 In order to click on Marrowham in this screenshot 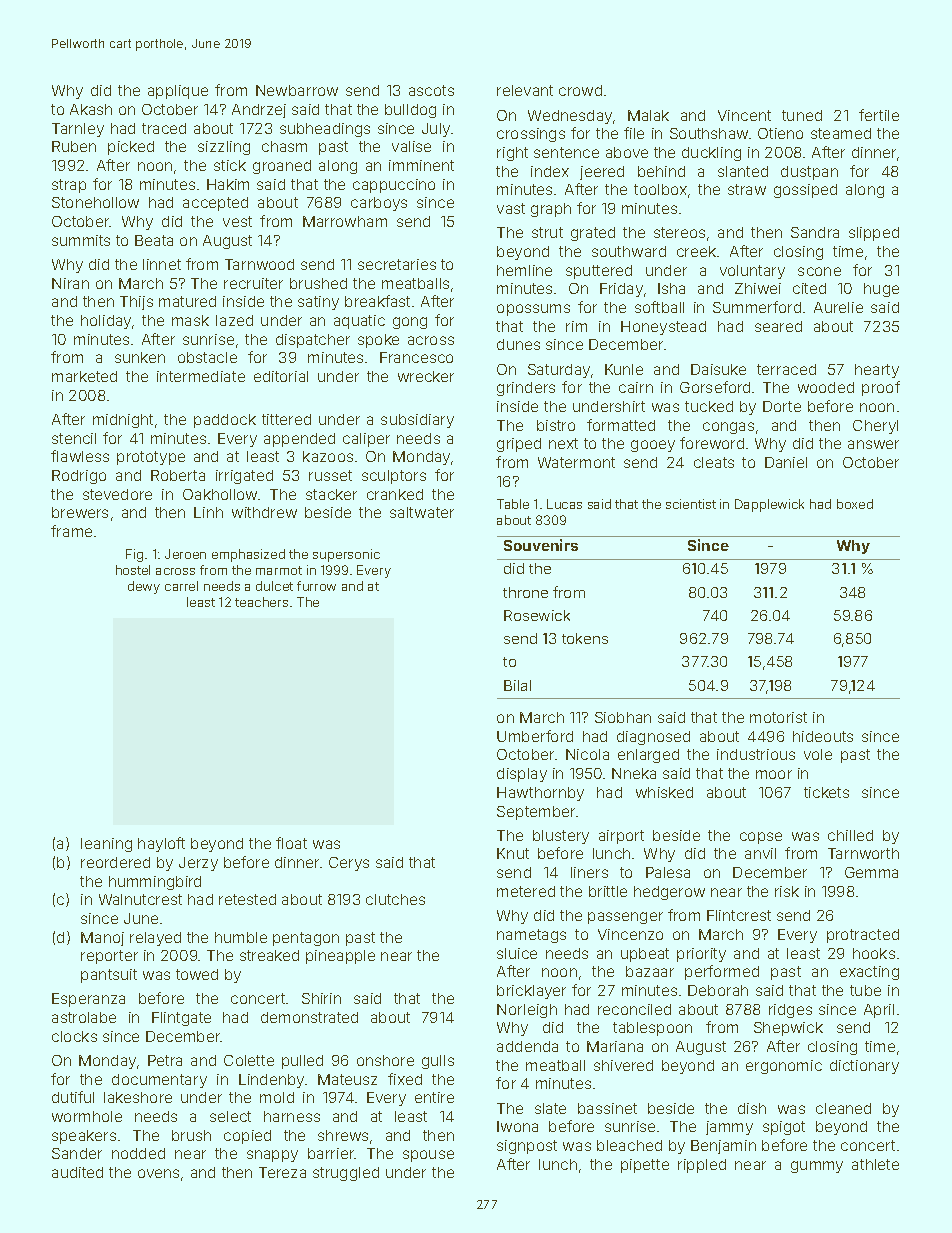, I will do `click(345, 221)`.
